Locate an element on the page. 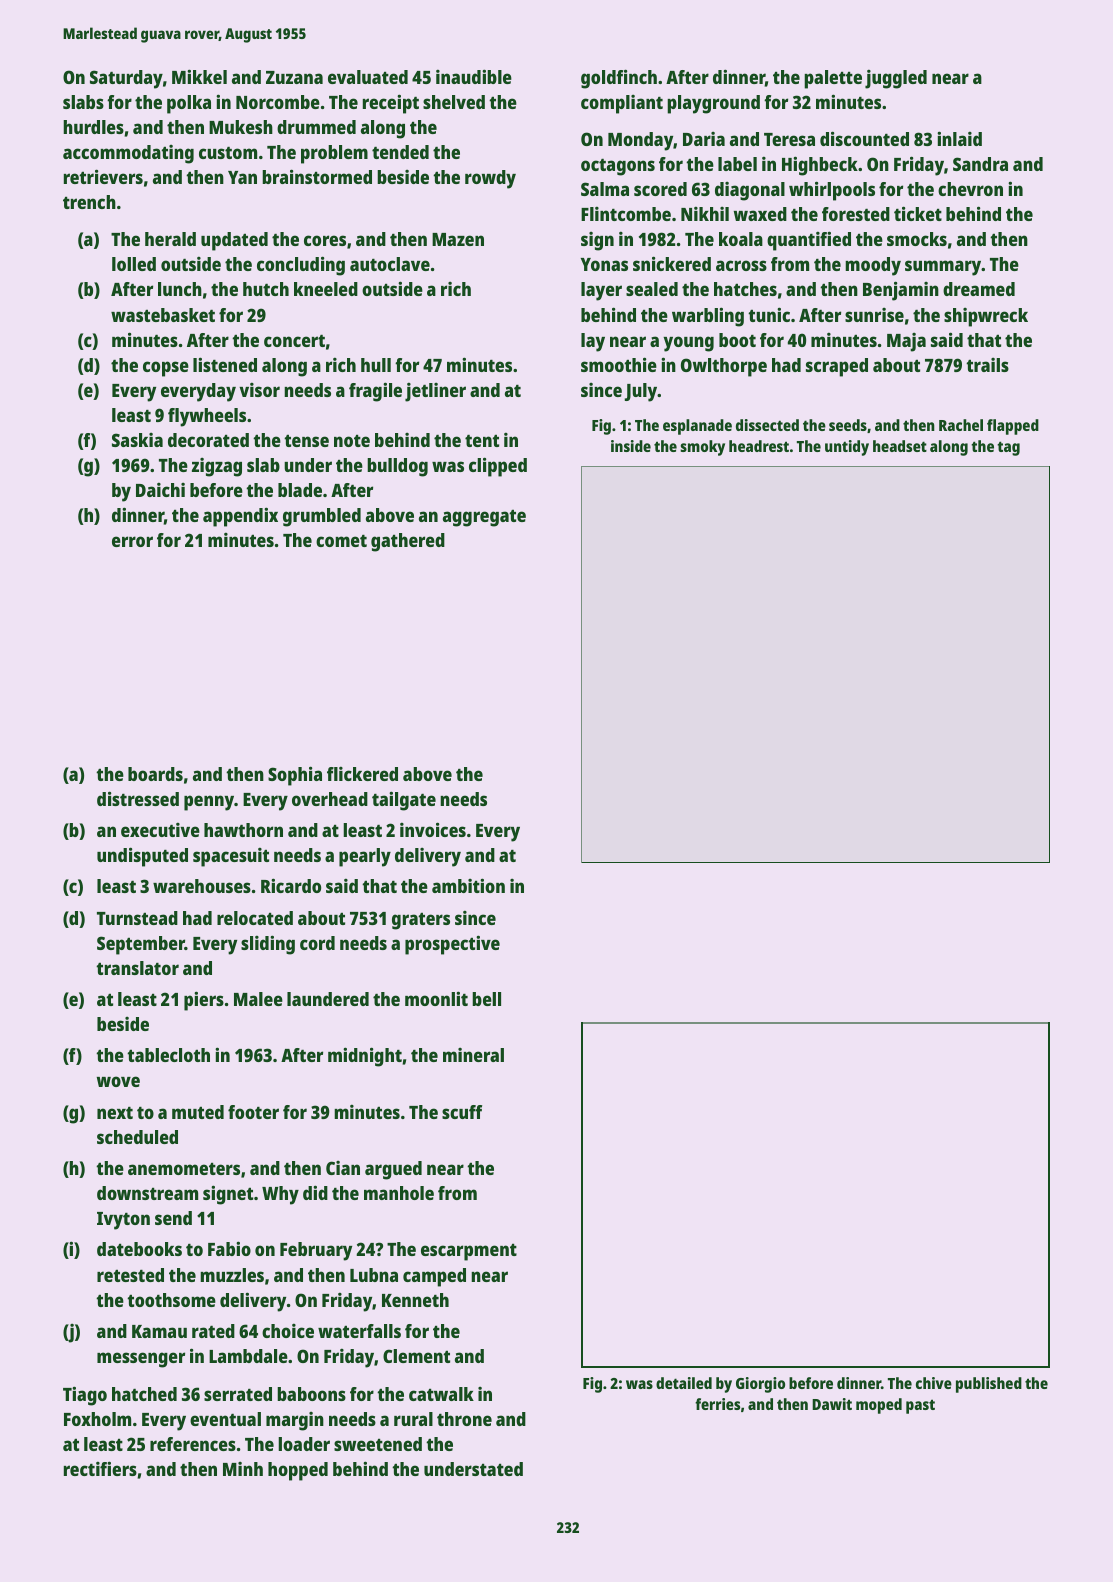 Image resolution: width=1113 pixels, height=1582 pixels. copse is located at coordinates (166, 369).
